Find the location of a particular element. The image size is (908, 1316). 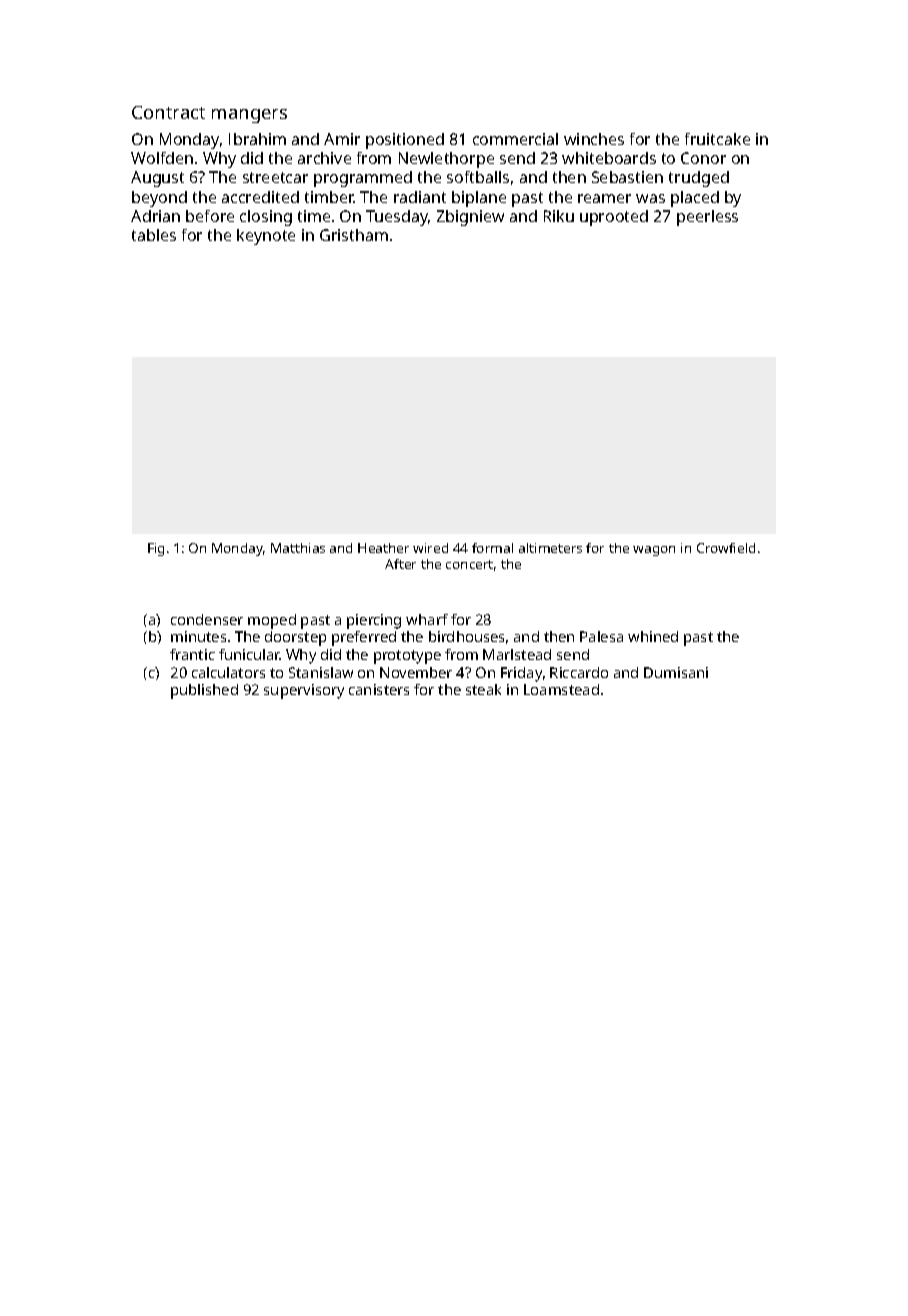

before is located at coordinates (210, 216).
